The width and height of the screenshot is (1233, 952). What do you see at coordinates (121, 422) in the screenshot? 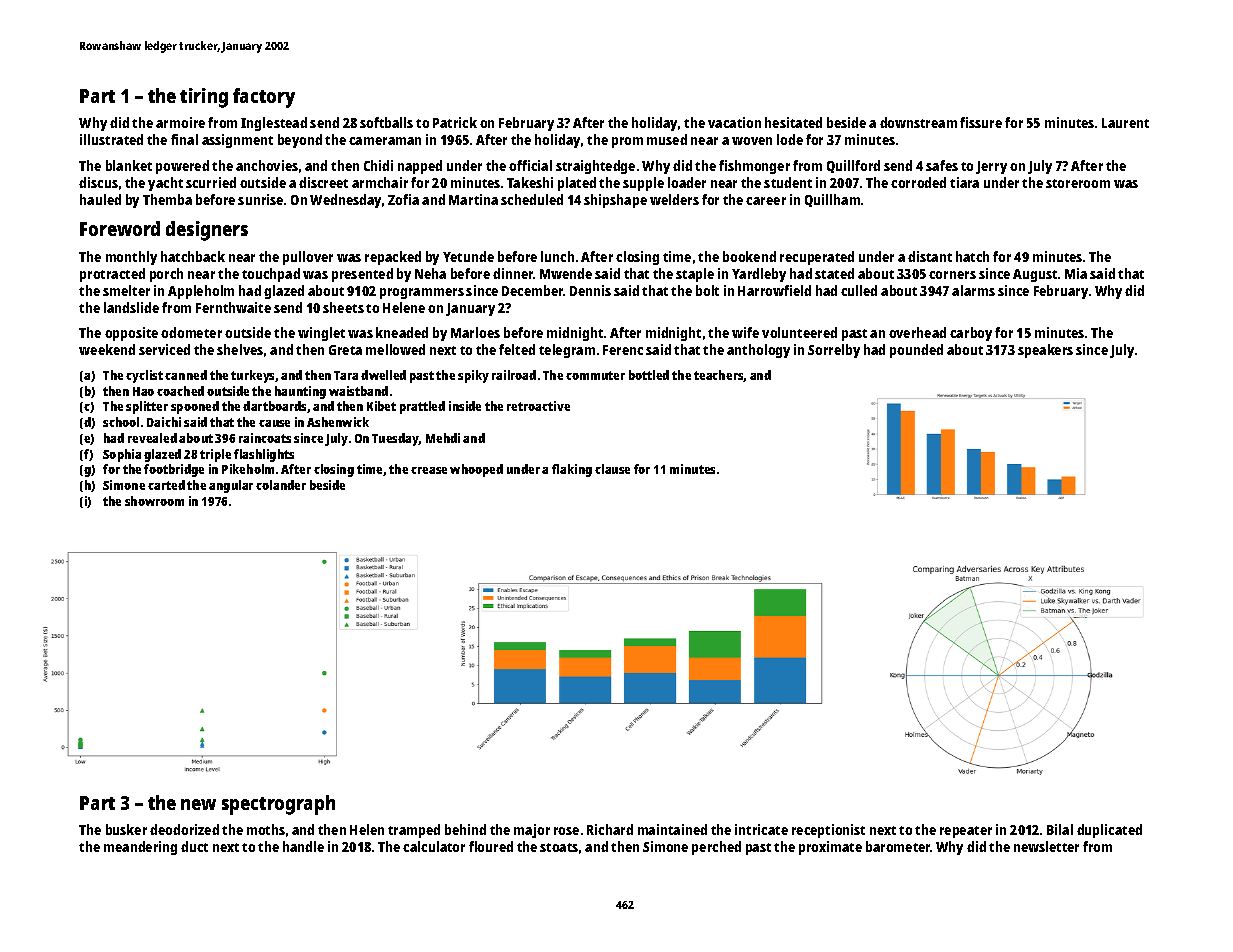
I see `school` at bounding box center [121, 422].
